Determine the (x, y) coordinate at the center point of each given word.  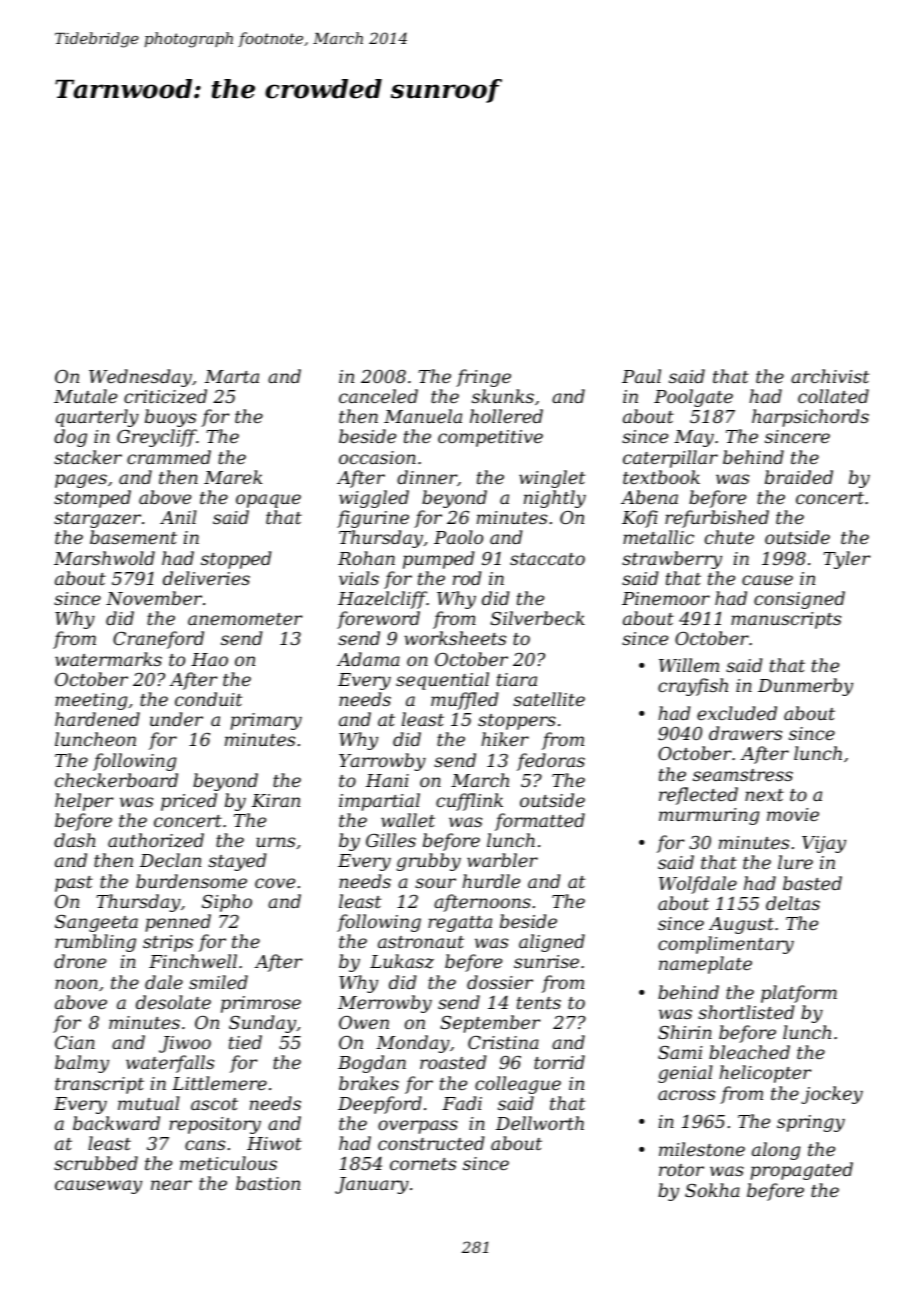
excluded (737, 713)
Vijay (824, 844)
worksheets (455, 638)
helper (84, 802)
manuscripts (786, 620)
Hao (209, 659)
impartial (379, 802)
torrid (559, 1062)
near (171, 1185)
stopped (236, 560)
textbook (661, 477)
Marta (232, 376)
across (686, 1095)
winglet (552, 479)
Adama (368, 659)
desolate (173, 1002)
